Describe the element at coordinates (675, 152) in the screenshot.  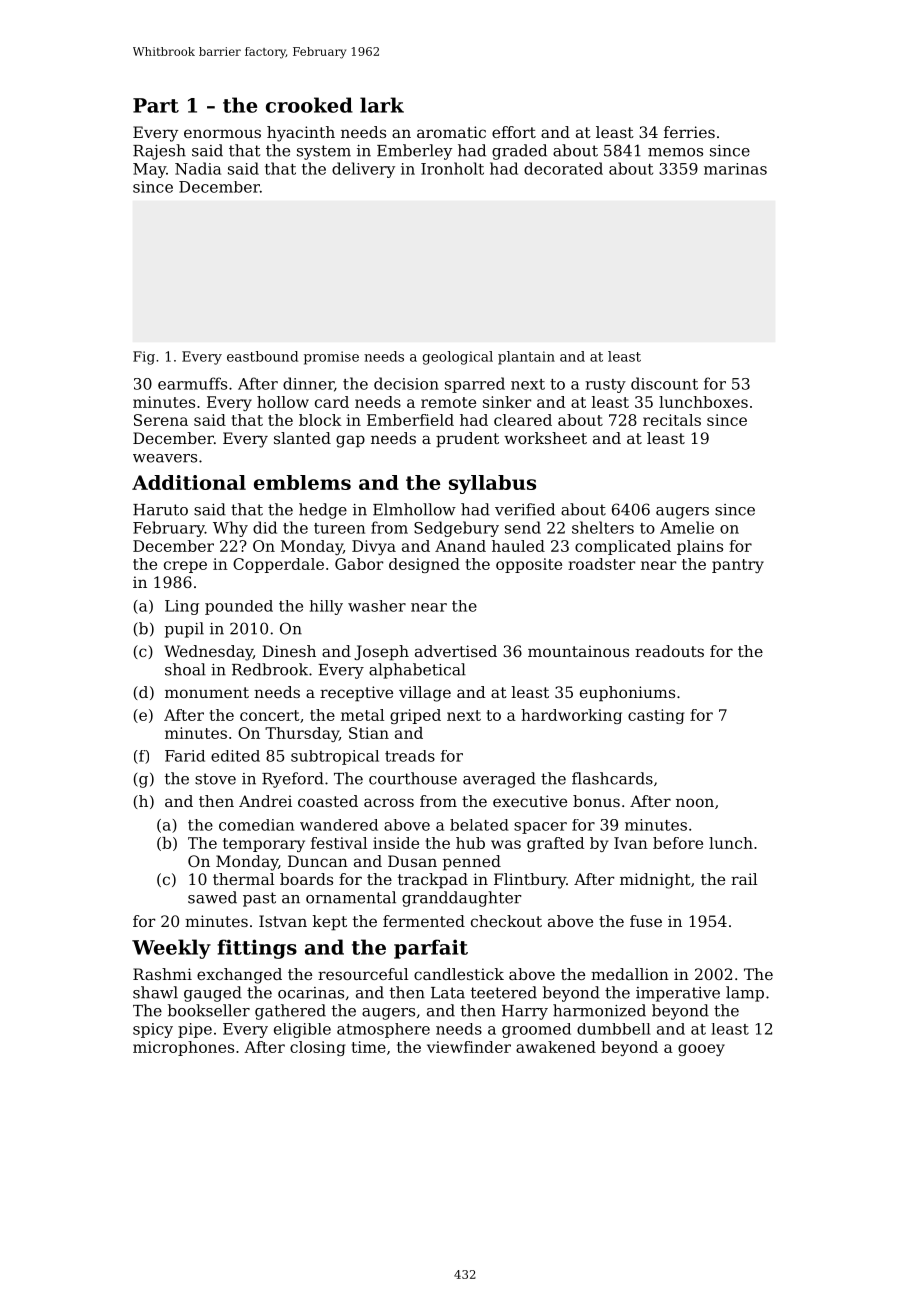
I see `memos` at that location.
